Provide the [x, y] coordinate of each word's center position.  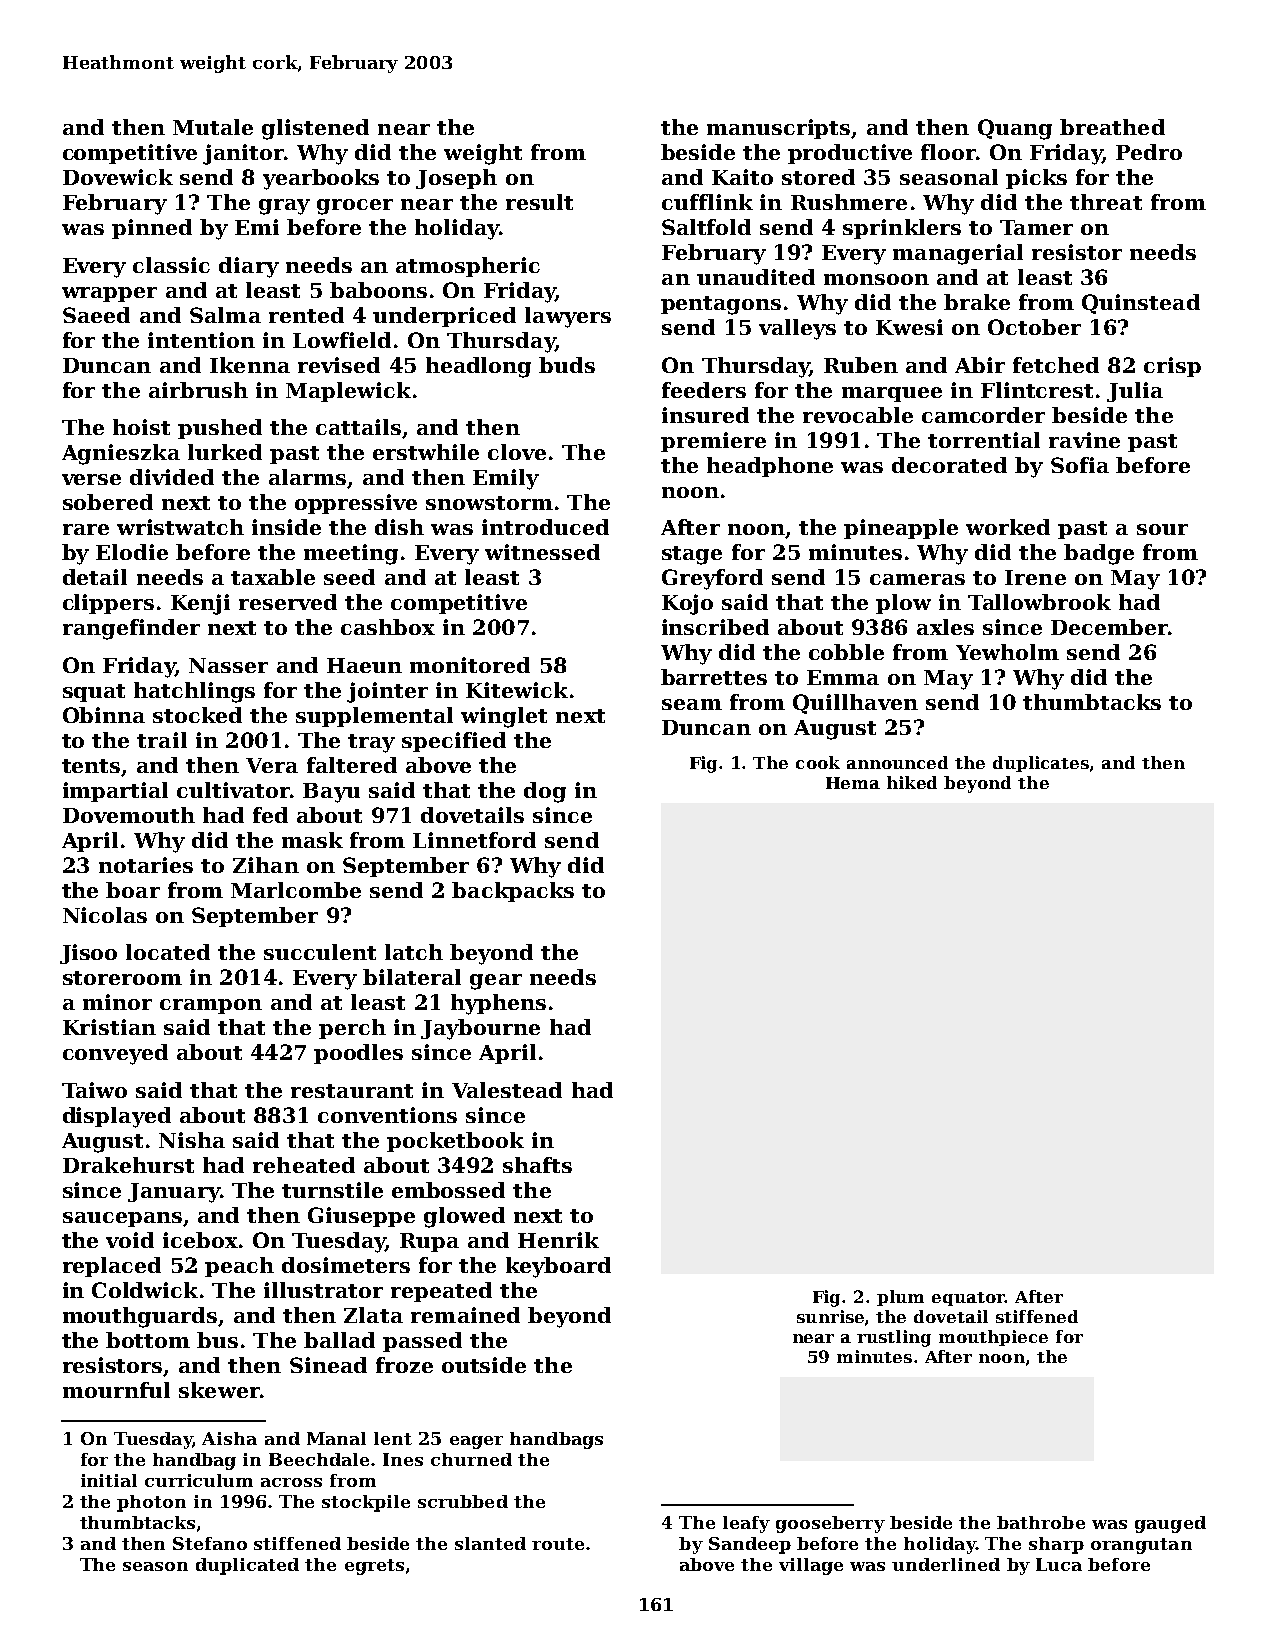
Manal [336, 1438]
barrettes [714, 677]
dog [545, 792]
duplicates [1041, 764]
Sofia [1080, 465]
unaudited [756, 277]
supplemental [374, 717]
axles [945, 627]
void [130, 1240]
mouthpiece [993, 1338]
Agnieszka [121, 454]
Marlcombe [296, 890]
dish [399, 527]
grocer [355, 207]
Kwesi [909, 327]
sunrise [830, 1316]
